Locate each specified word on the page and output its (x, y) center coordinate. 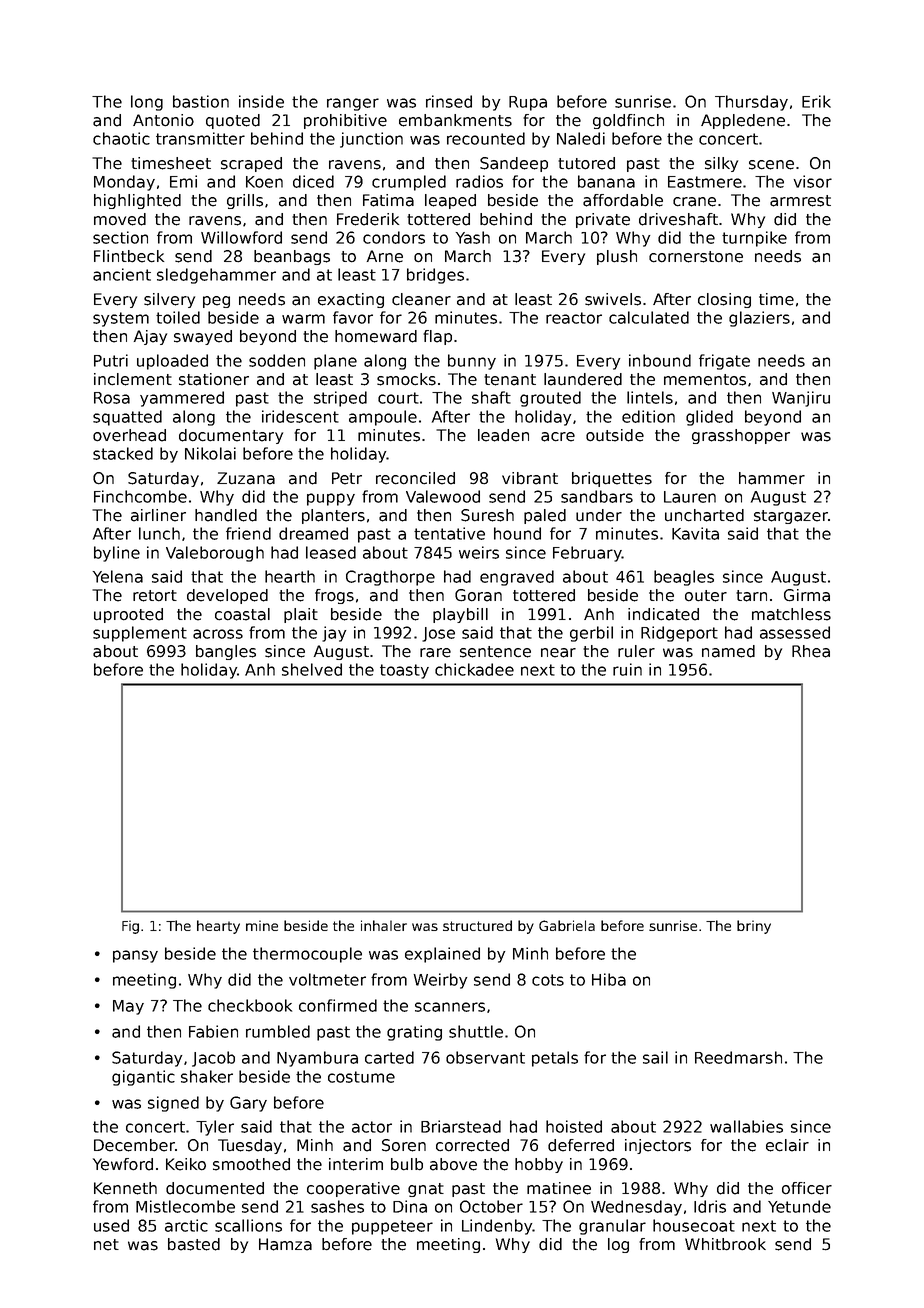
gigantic (143, 1078)
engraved (517, 578)
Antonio (163, 120)
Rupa (528, 103)
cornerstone (696, 257)
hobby (539, 1165)
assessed (795, 632)
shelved (312, 669)
